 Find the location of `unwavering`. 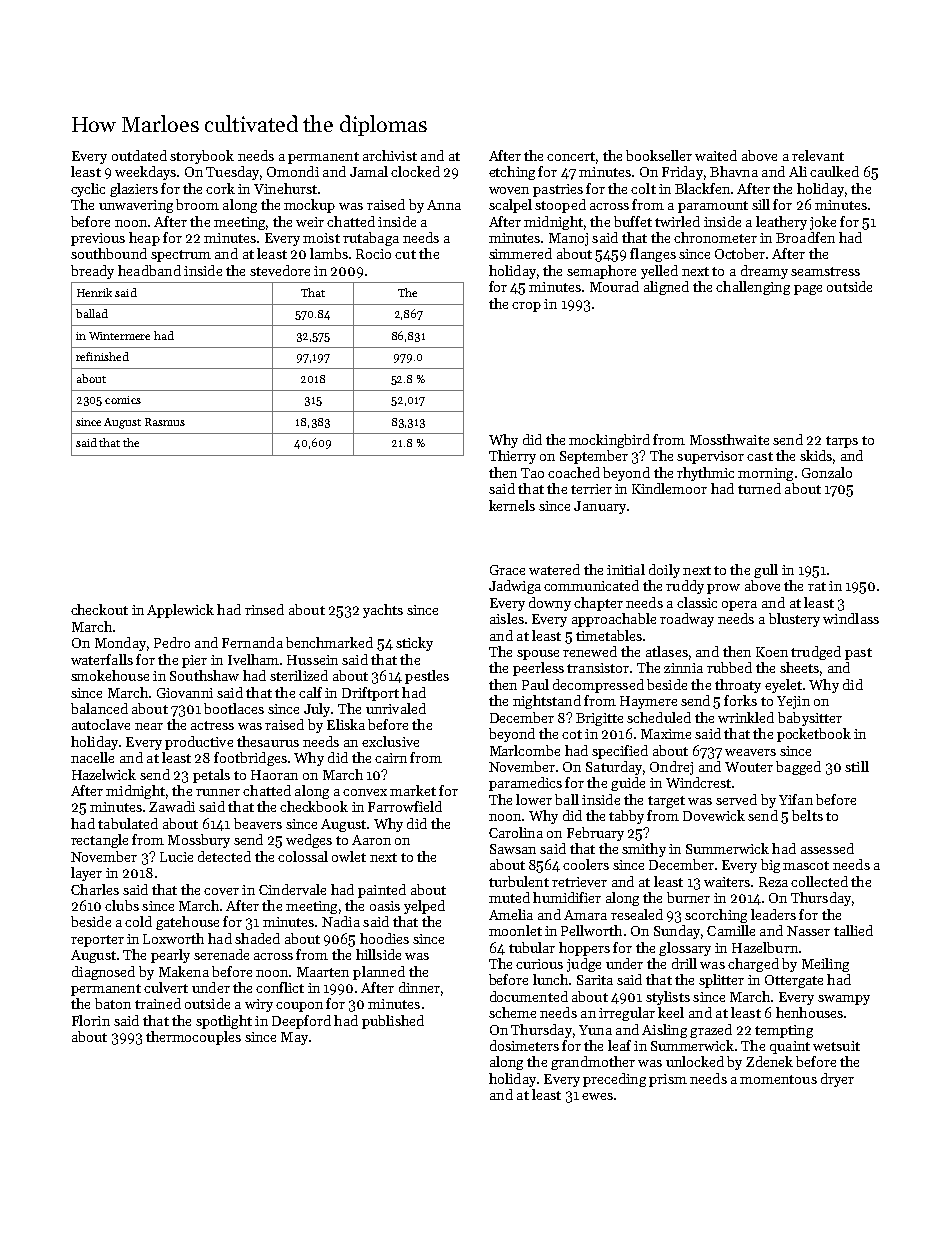

unwavering is located at coordinates (136, 206).
